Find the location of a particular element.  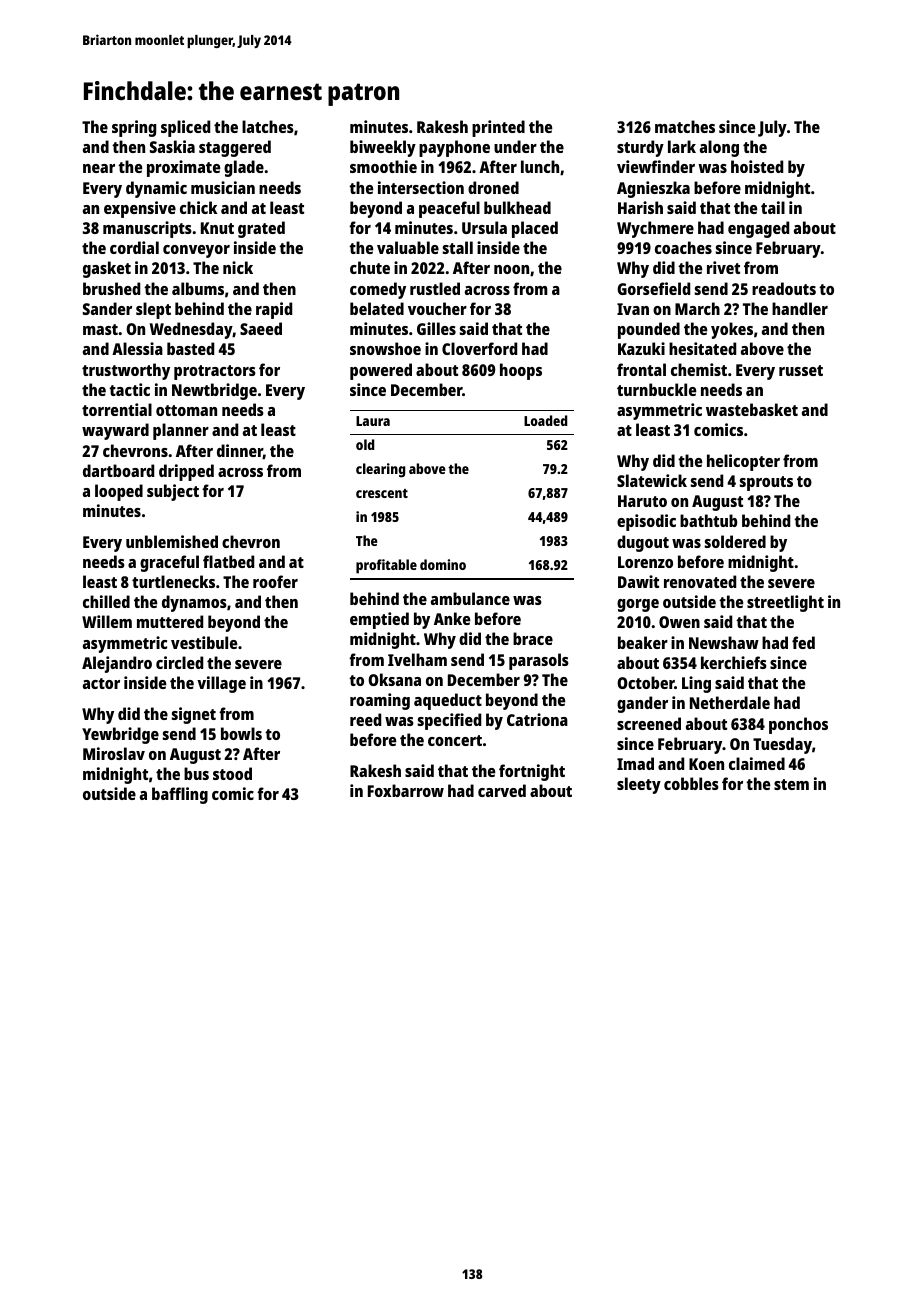

stem is located at coordinates (791, 784).
